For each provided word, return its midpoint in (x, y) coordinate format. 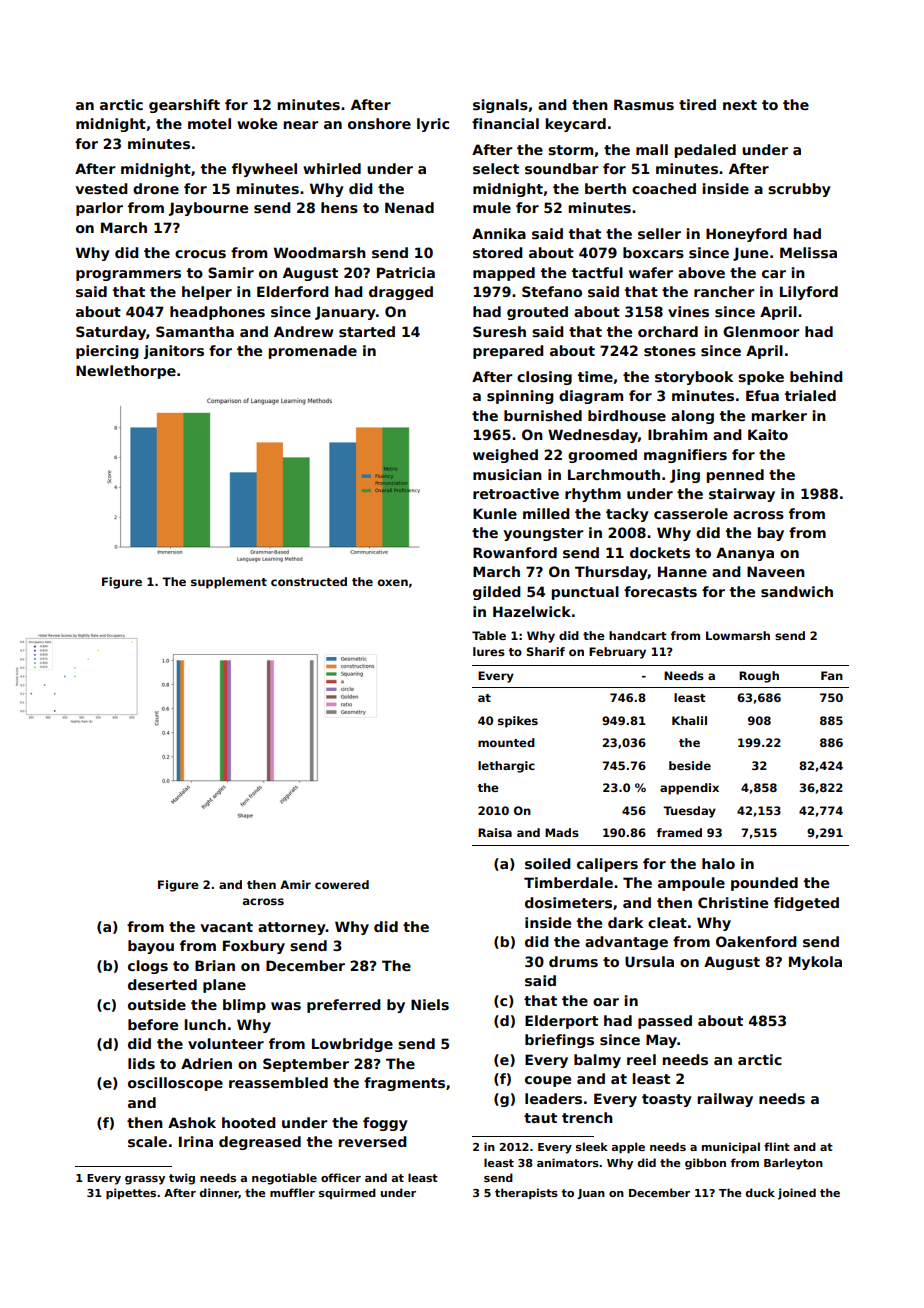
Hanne (682, 571)
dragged (401, 293)
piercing (107, 352)
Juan (591, 1194)
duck (760, 1192)
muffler (292, 1192)
